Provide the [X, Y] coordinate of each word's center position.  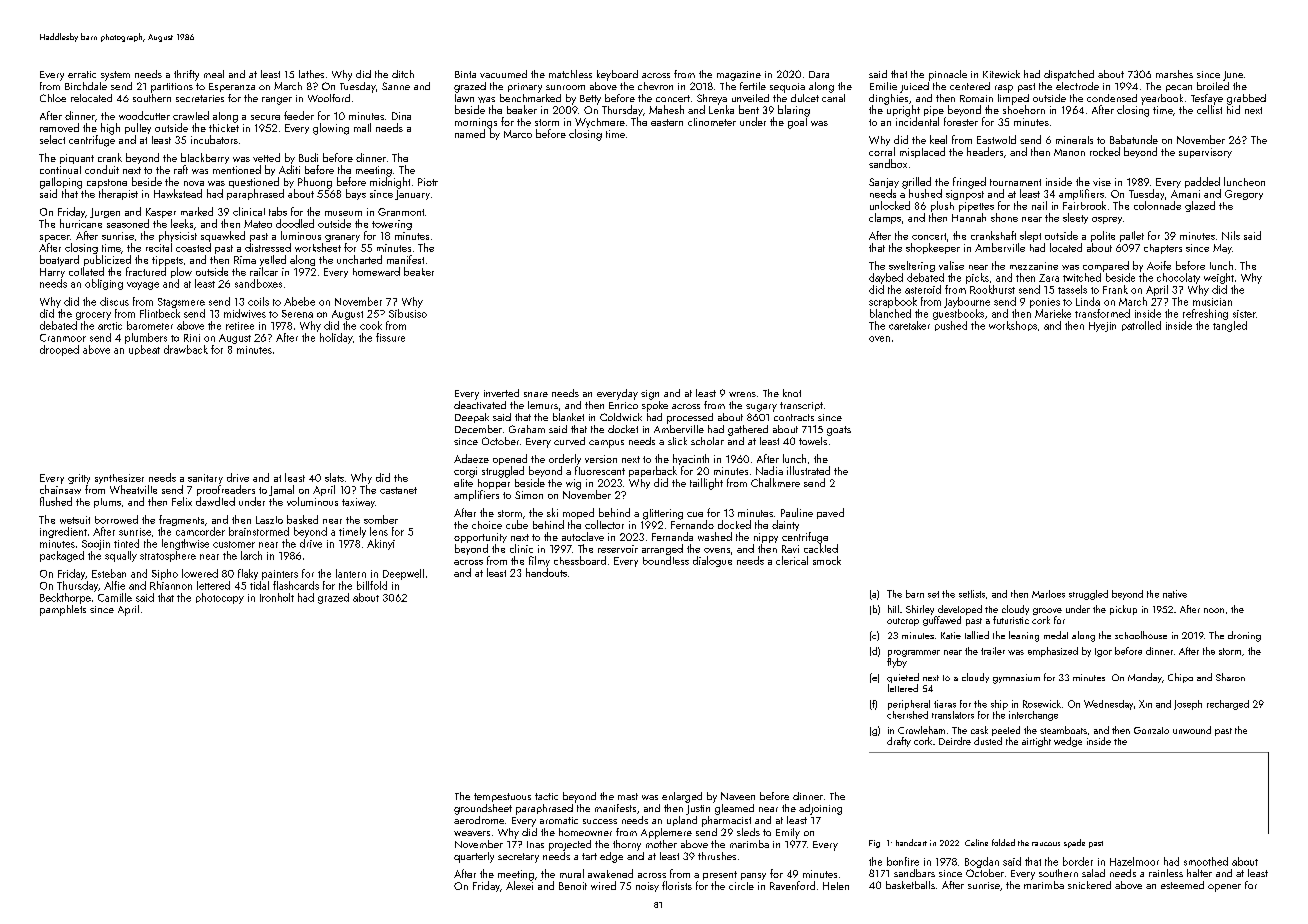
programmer [914, 653]
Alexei [519, 885]
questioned [254, 182]
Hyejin [1102, 327]
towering [392, 225]
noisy [647, 887]
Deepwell [403, 574]
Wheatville [133, 489]
